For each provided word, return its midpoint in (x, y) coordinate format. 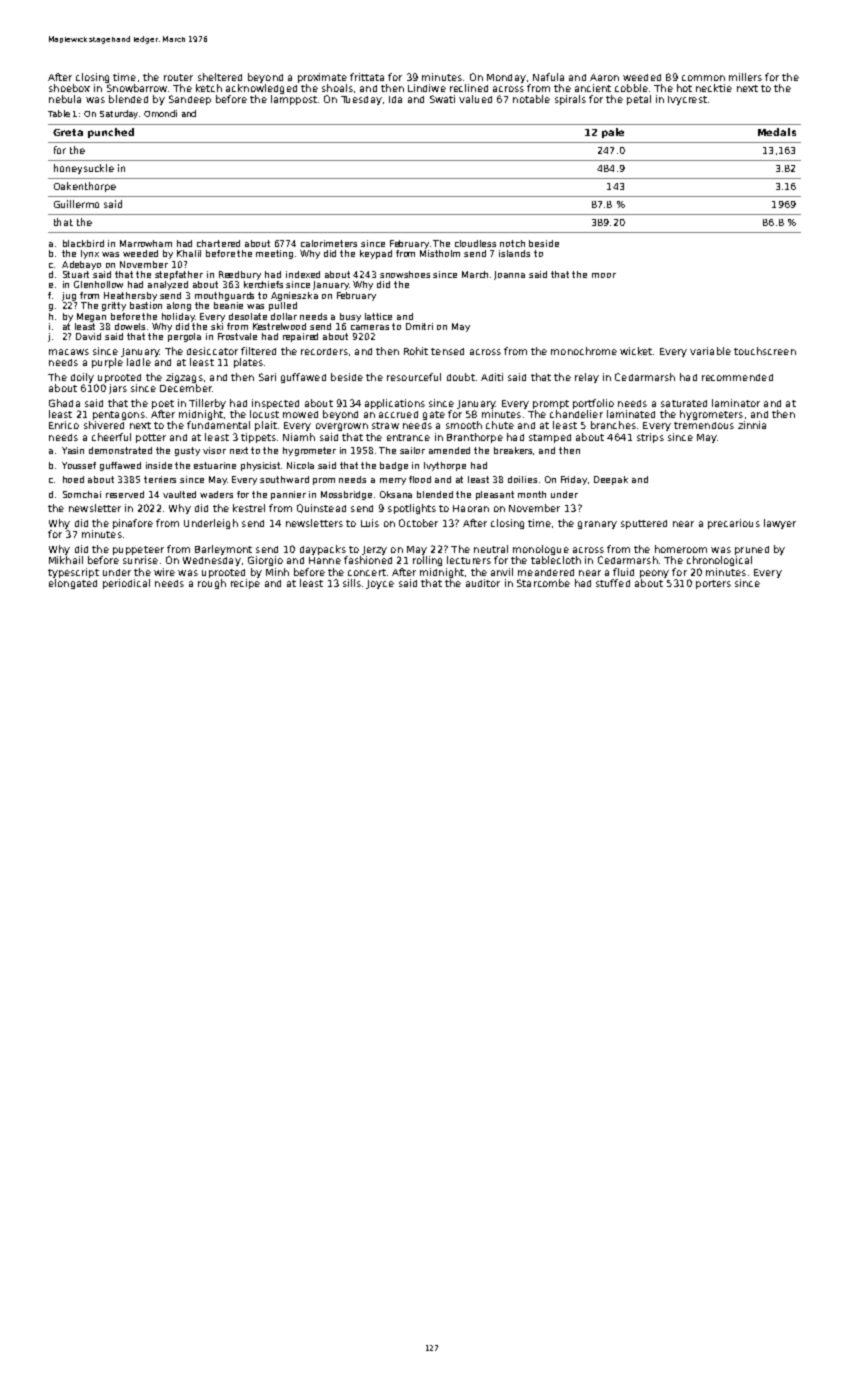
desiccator (212, 351)
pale (613, 133)
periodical (126, 584)
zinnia (752, 425)
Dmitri (419, 326)
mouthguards (224, 296)
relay (587, 378)
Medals (777, 132)
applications (395, 404)
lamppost (294, 100)
